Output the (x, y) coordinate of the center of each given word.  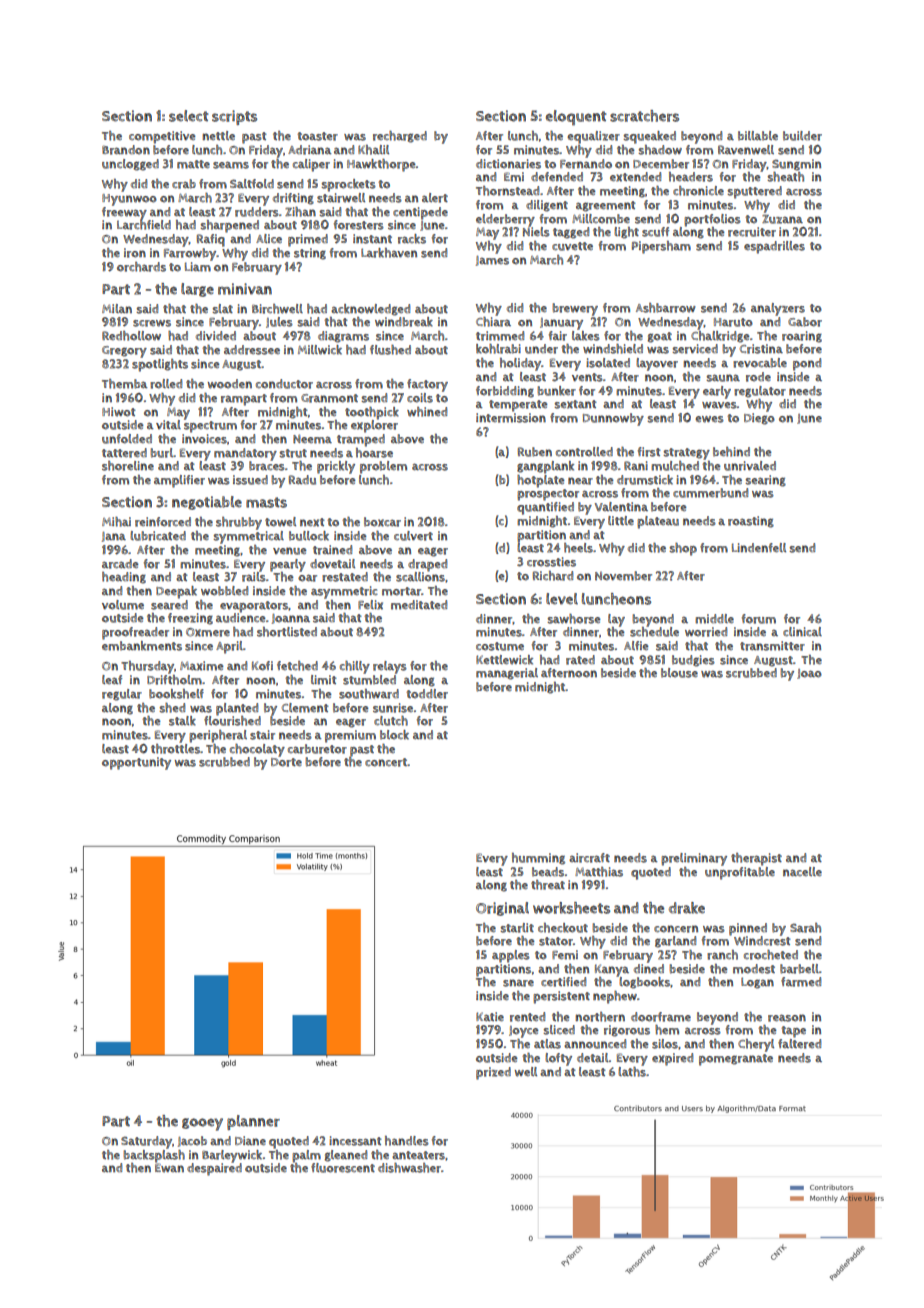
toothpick (372, 413)
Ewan (169, 1168)
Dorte (286, 762)
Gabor (805, 322)
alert (435, 198)
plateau (658, 522)
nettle (218, 135)
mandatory (245, 454)
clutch (391, 721)
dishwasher (409, 1168)
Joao (809, 674)
